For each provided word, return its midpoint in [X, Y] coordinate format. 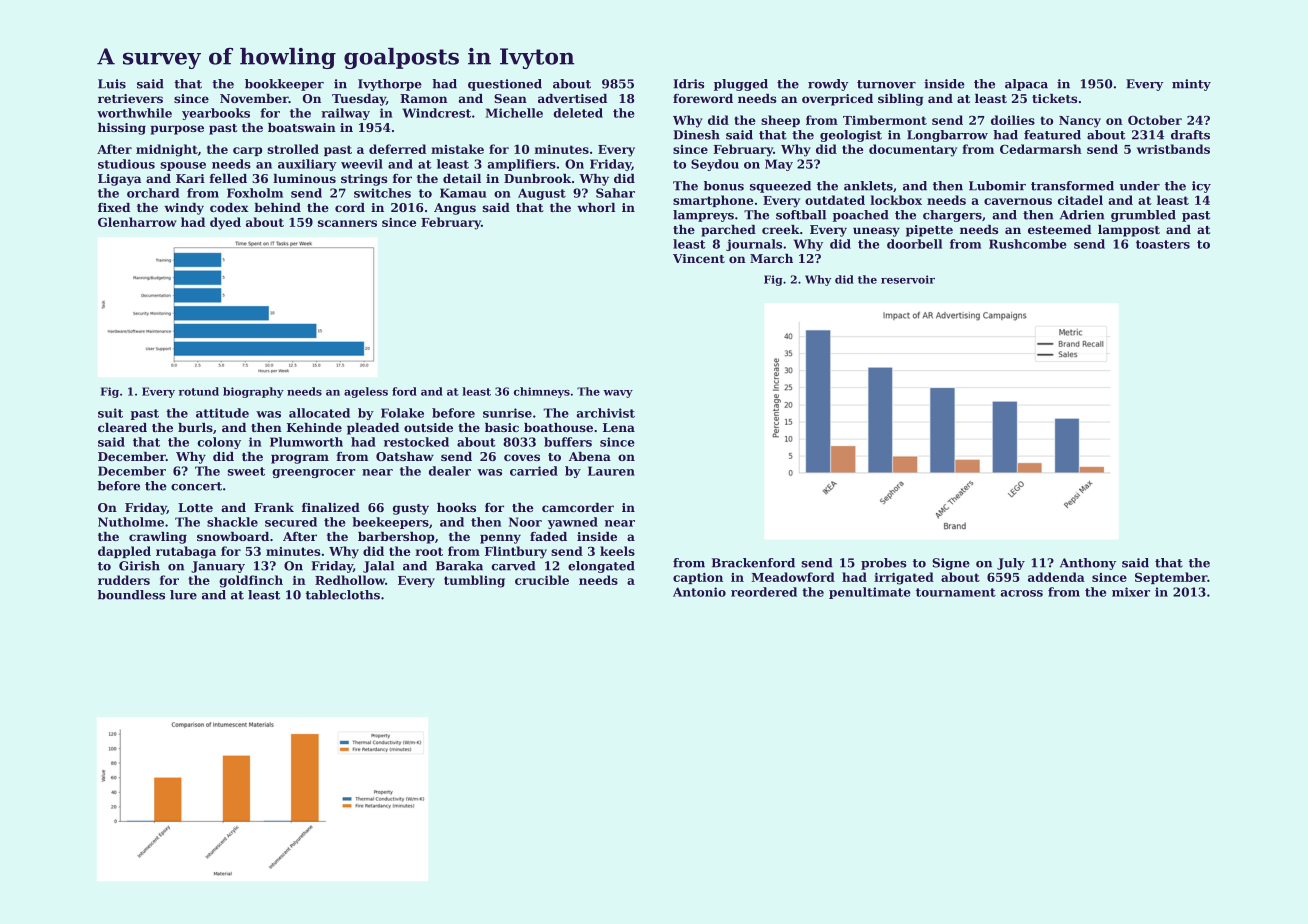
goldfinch [251, 581]
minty [1191, 85]
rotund [199, 391]
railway [345, 114]
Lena [619, 427]
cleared [122, 427]
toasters [1163, 244]
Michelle [514, 113]
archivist [606, 413]
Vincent [699, 258]
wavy [618, 394]
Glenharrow [137, 222]
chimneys [542, 392]
